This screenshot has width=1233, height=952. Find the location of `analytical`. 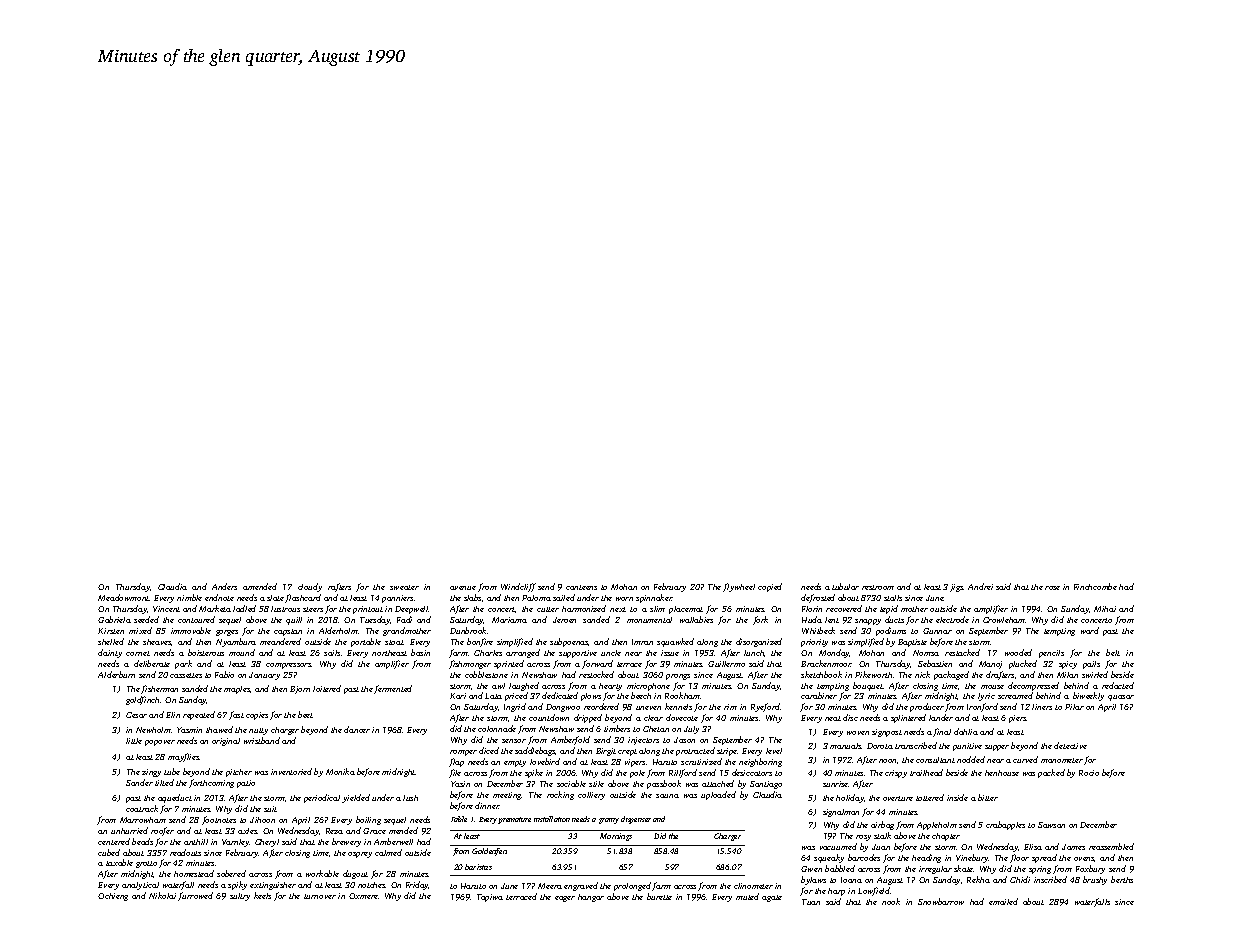

analytical is located at coordinates (140, 886).
